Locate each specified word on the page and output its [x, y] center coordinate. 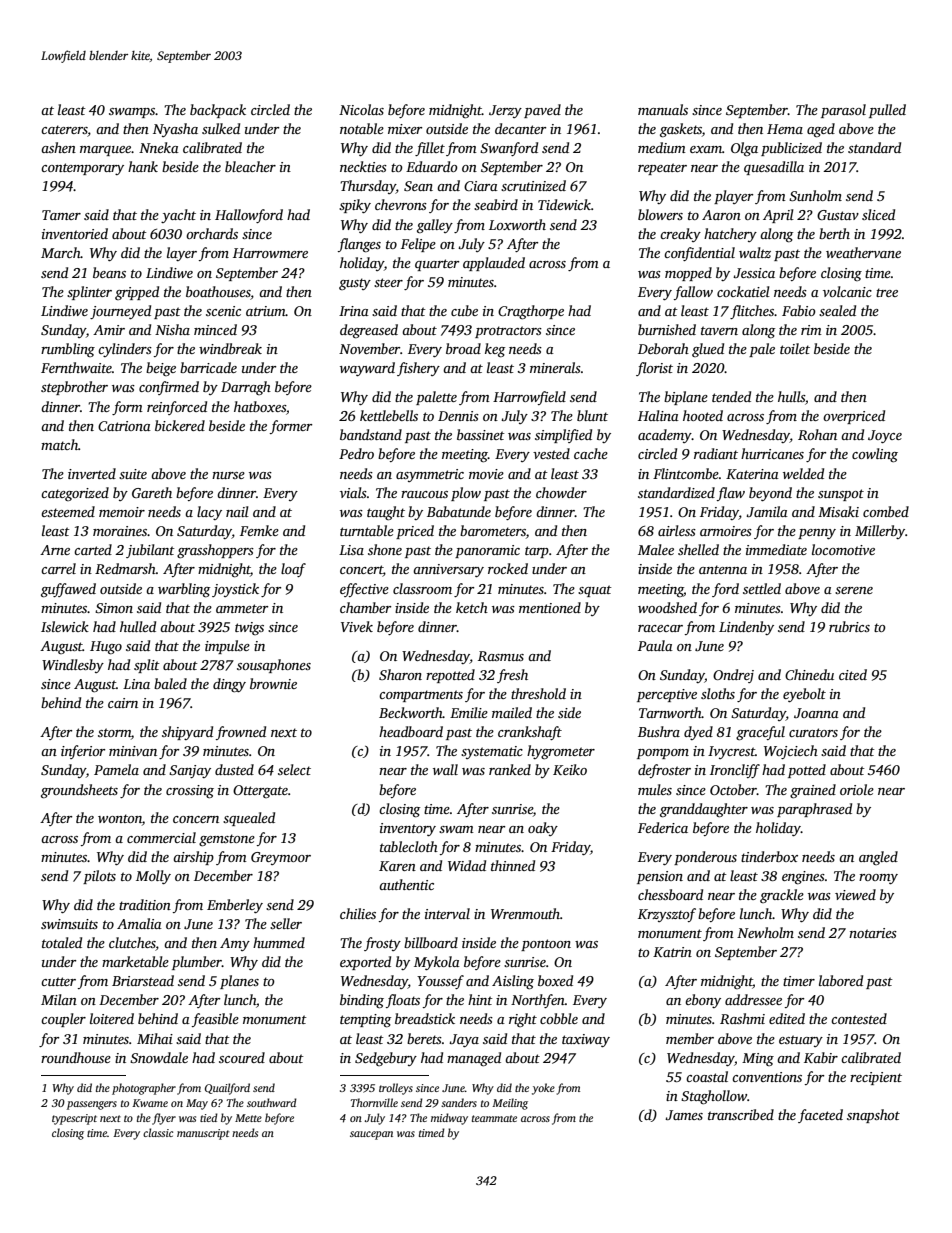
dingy [229, 685]
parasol [843, 111]
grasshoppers [215, 551]
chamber [365, 607]
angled [878, 858]
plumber [197, 963]
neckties [363, 166]
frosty [382, 944]
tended [731, 396]
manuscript [203, 1134]
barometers [493, 530]
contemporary [82, 169]
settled [762, 588]
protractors [508, 332]
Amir [109, 330]
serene [854, 590]
